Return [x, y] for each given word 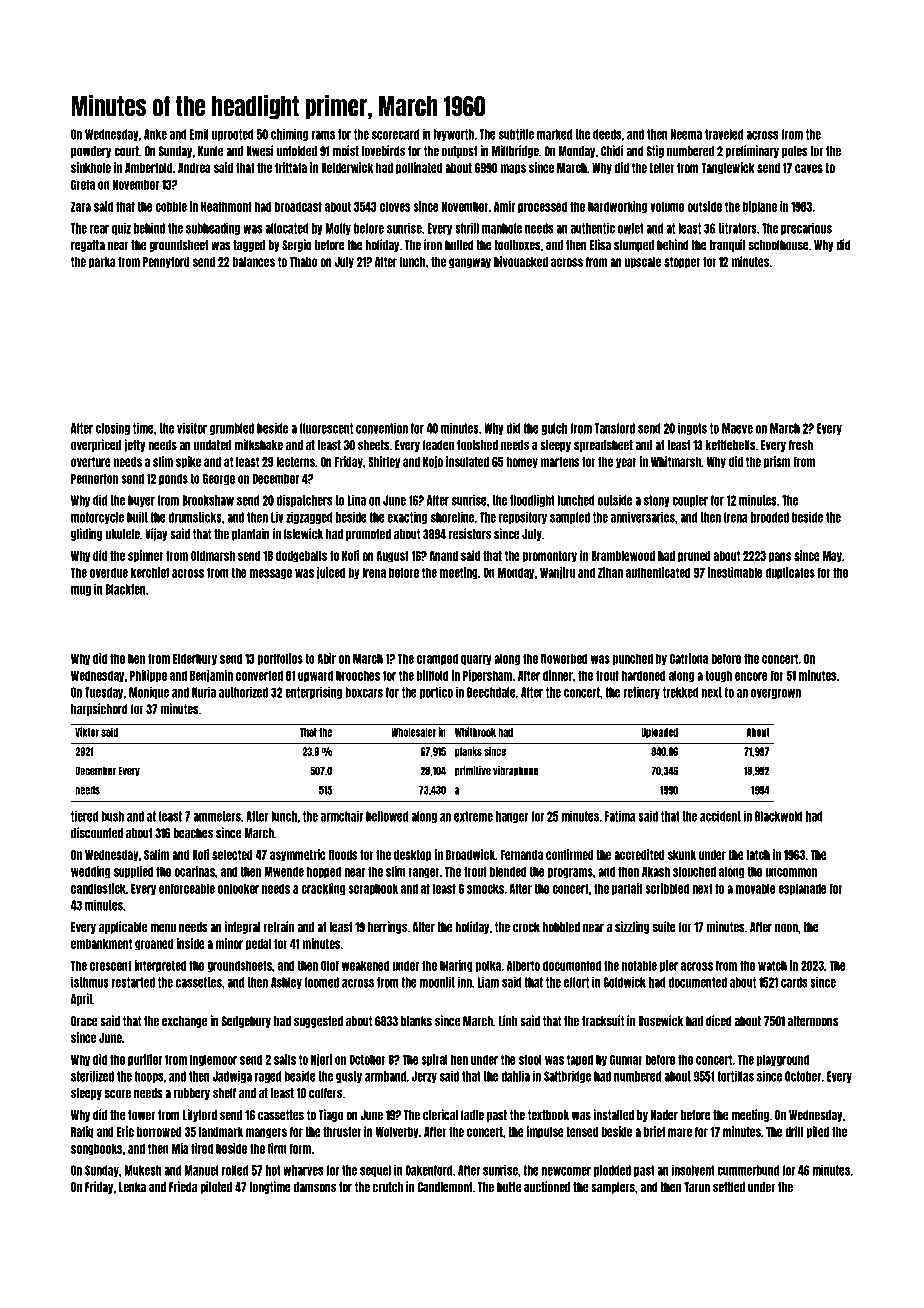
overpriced [96, 445]
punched [633, 659]
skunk [681, 855]
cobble [171, 206]
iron [433, 245]
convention [382, 428]
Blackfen [125, 589]
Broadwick [470, 854]
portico [436, 692]
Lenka [132, 1187]
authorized [243, 692]
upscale [643, 263]
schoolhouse [779, 245]
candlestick [98, 888]
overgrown [776, 694]
